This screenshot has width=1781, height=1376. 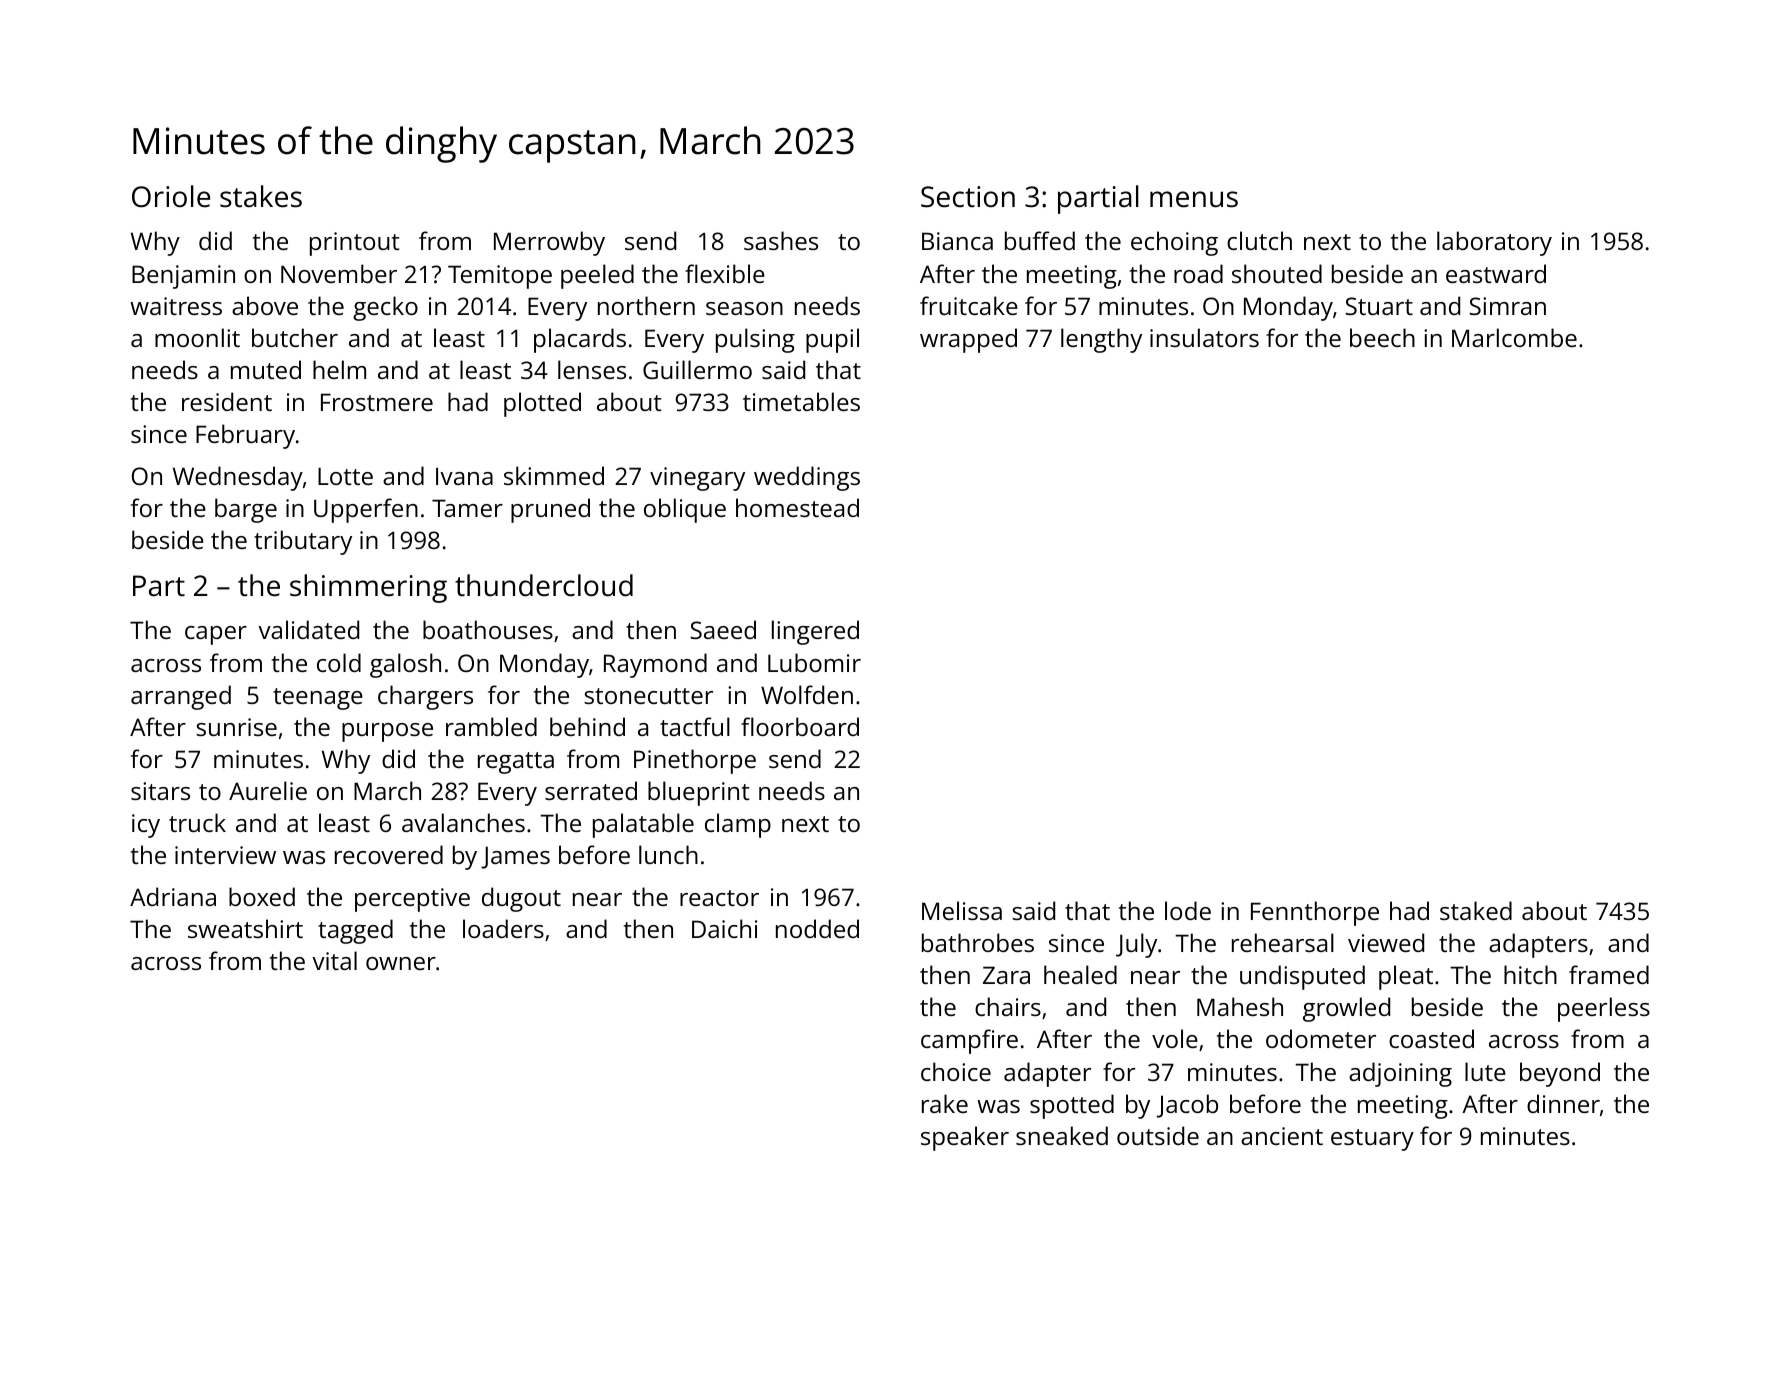 What do you see at coordinates (580, 340) in the screenshot?
I see `placards` at bounding box center [580, 340].
